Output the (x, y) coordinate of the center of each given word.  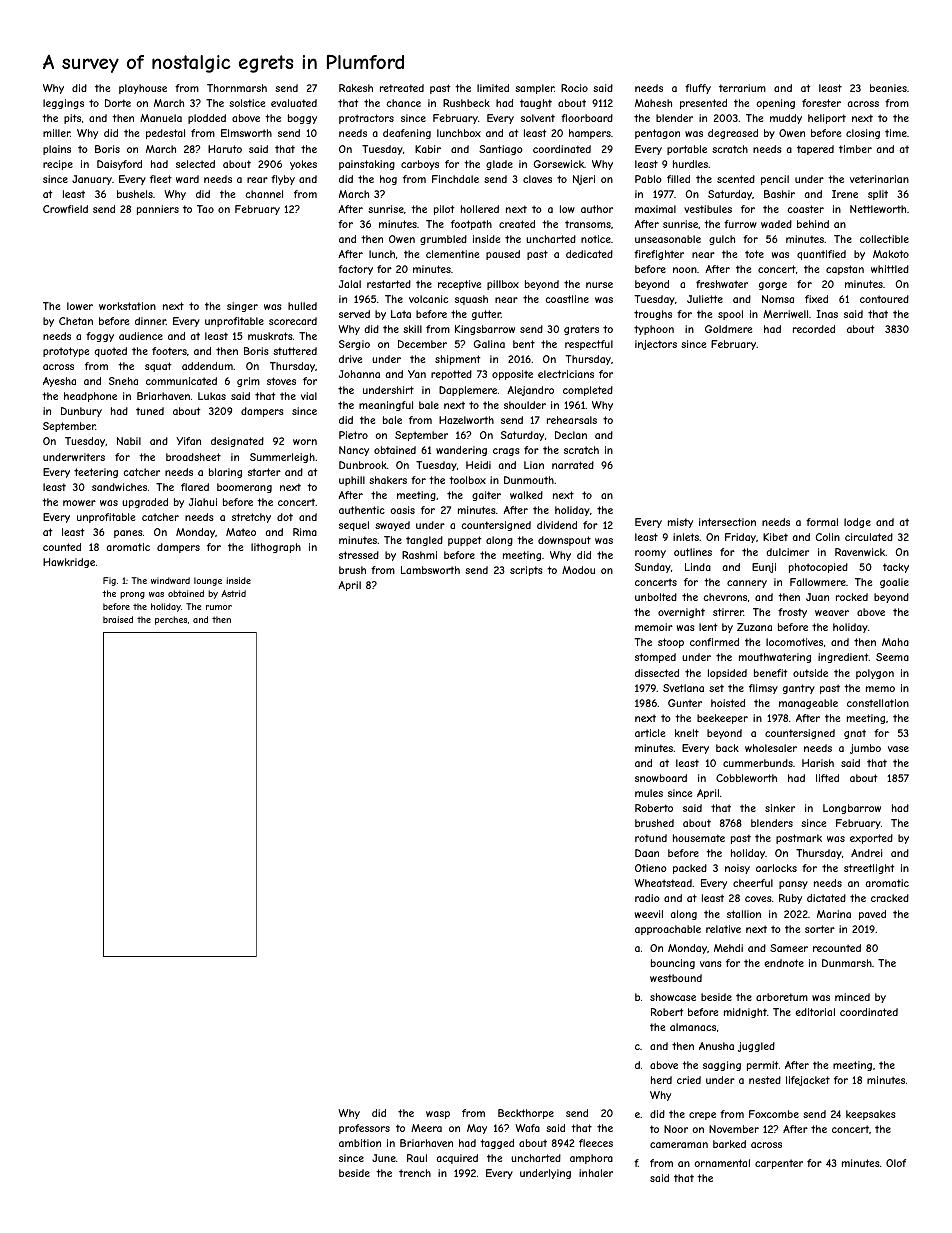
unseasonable (668, 239)
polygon (875, 674)
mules (649, 793)
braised (118, 619)
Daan (647, 853)
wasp (438, 1115)
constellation (878, 703)
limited (493, 88)
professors (364, 1129)
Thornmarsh (237, 88)
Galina (489, 344)
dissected (657, 673)
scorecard (293, 321)
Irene (845, 194)
